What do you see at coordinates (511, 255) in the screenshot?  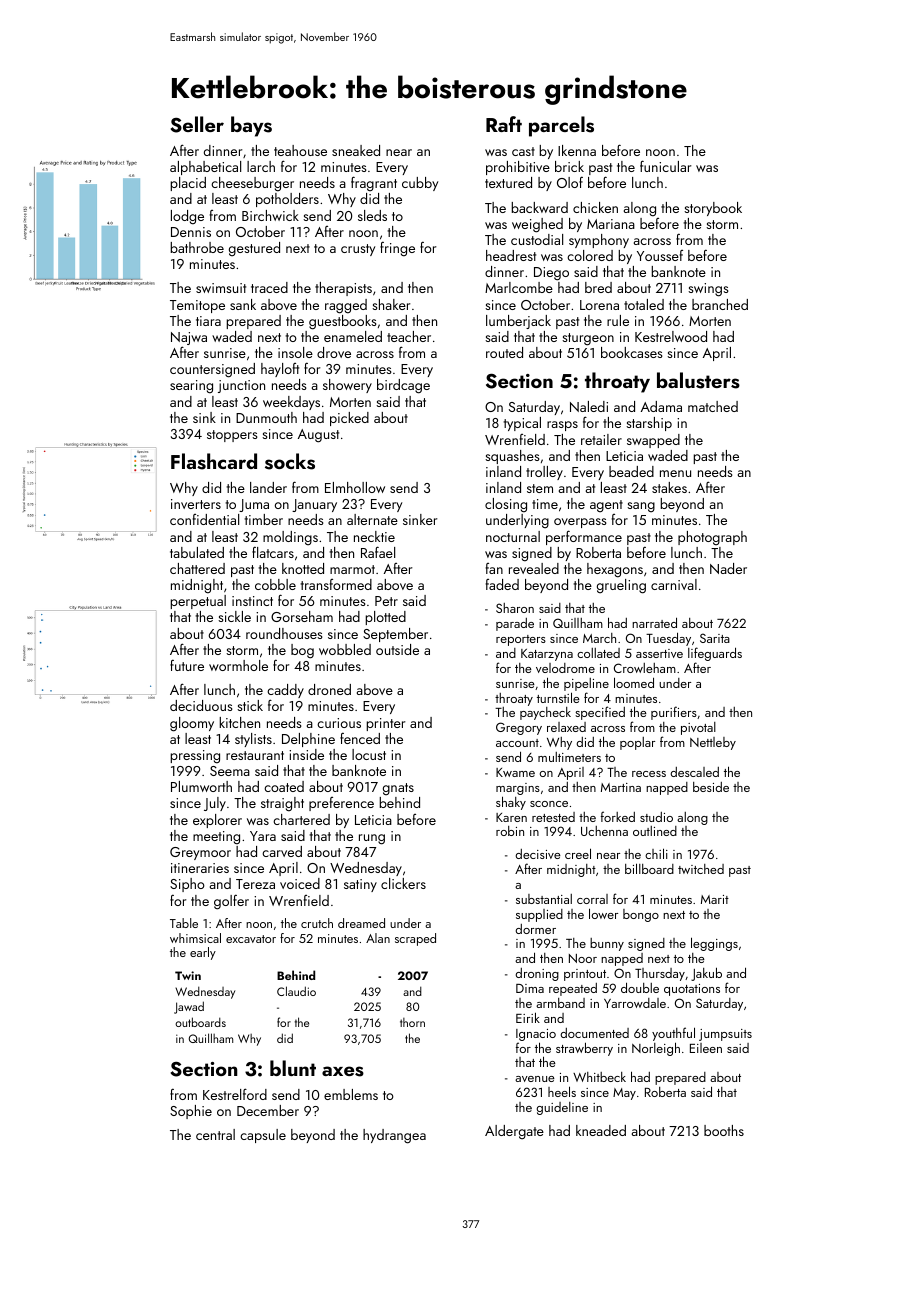 I see `headrest` at bounding box center [511, 255].
